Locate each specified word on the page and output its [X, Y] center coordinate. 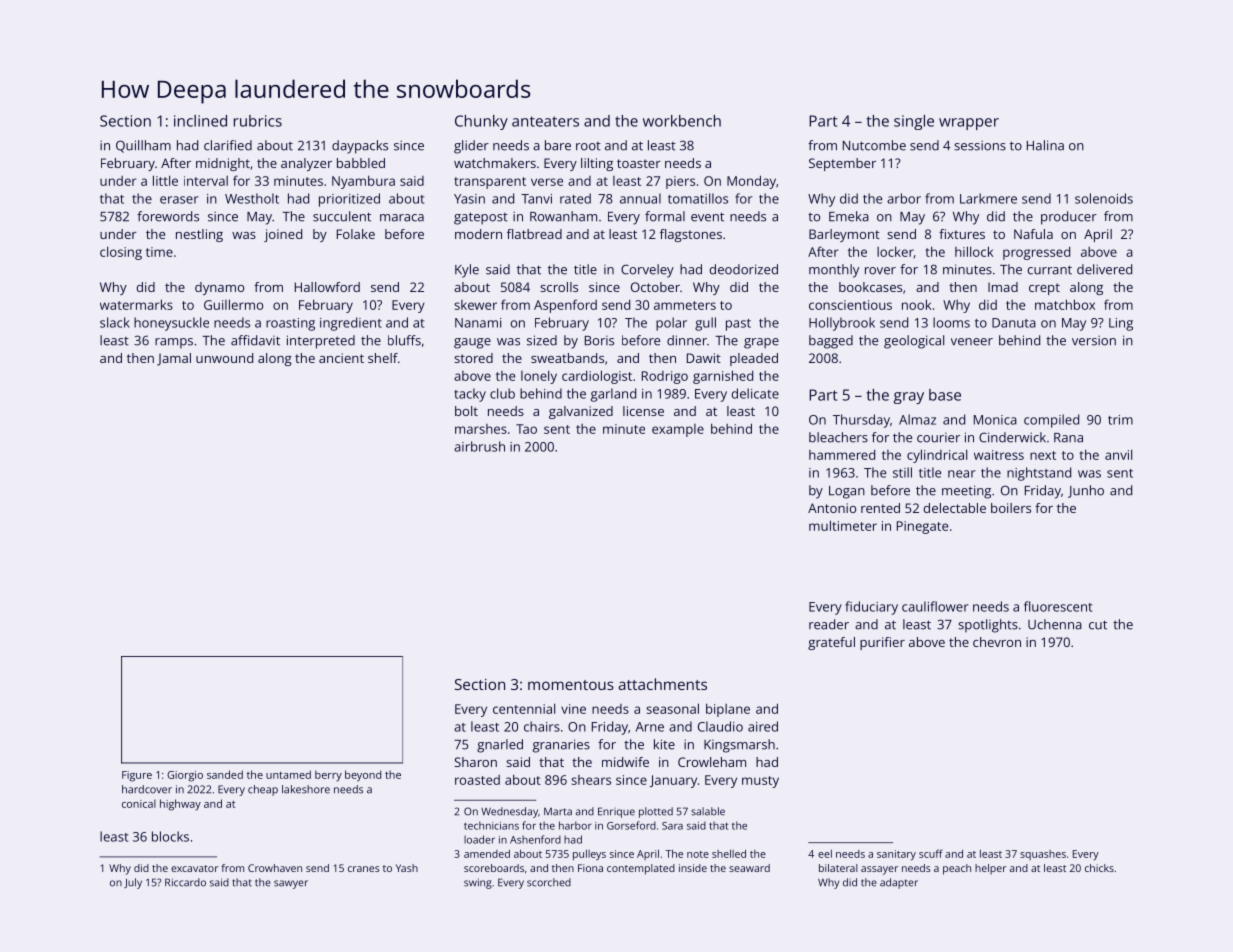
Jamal [174, 359]
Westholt [252, 198]
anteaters [545, 121]
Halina [1045, 145]
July [133, 883]
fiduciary [871, 608]
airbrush [479, 446]
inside [693, 868]
